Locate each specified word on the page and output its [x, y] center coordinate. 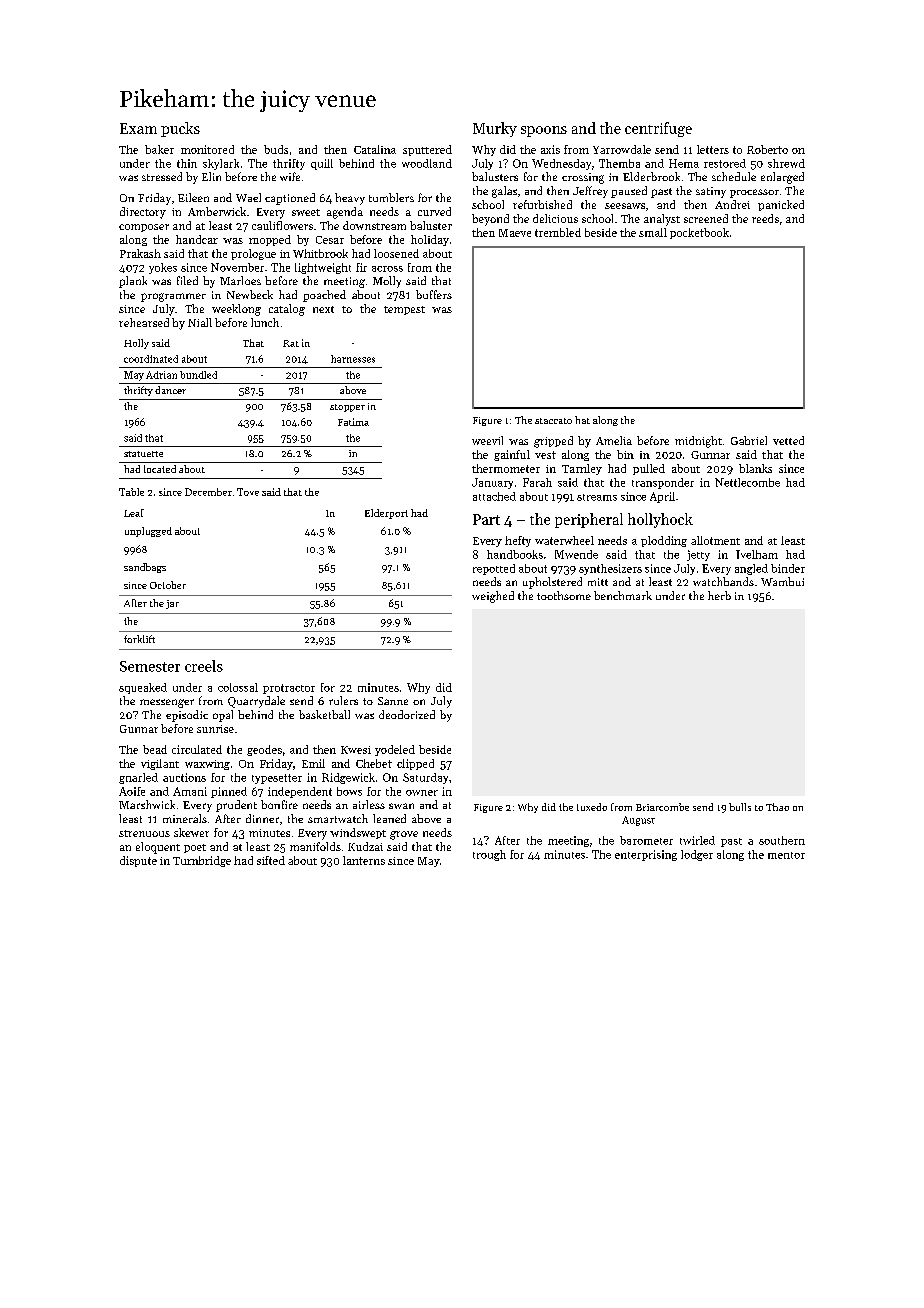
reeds [765, 218]
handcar [197, 239]
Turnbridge [202, 861]
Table [131, 492]
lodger [697, 855]
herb [719, 595]
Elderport [386, 514]
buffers [434, 294]
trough [489, 855]
